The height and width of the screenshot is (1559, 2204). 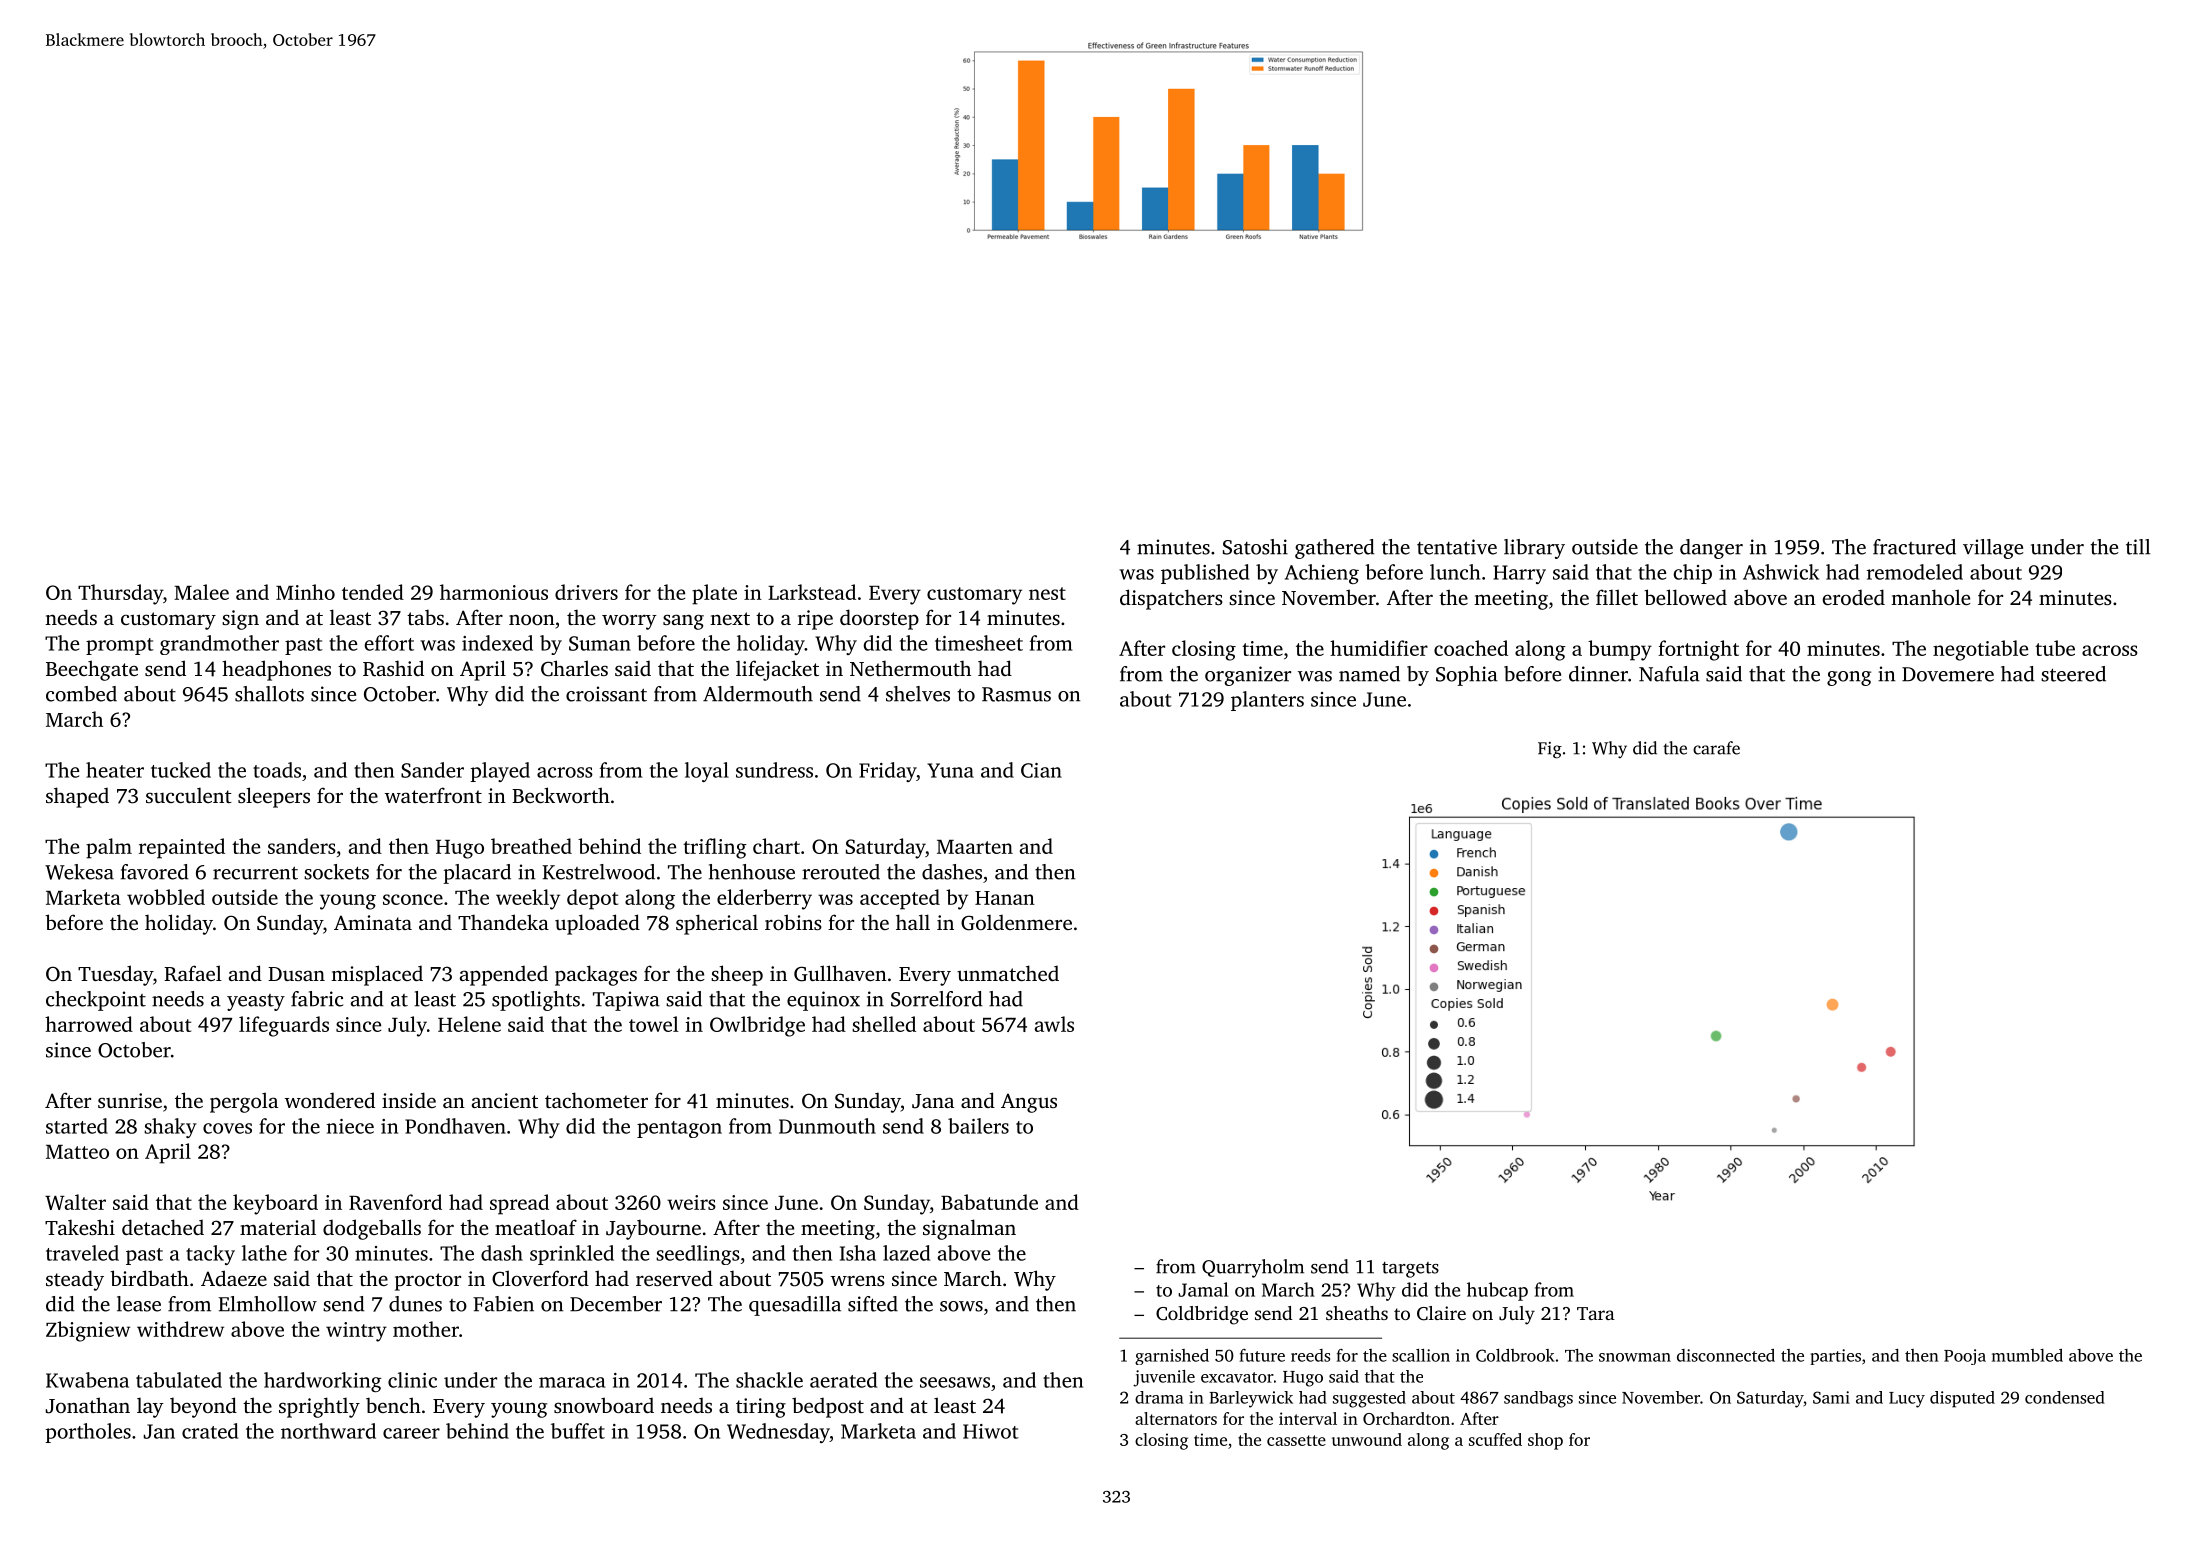 What do you see at coordinates (193, 973) in the screenshot?
I see `Rafael` at bounding box center [193, 973].
